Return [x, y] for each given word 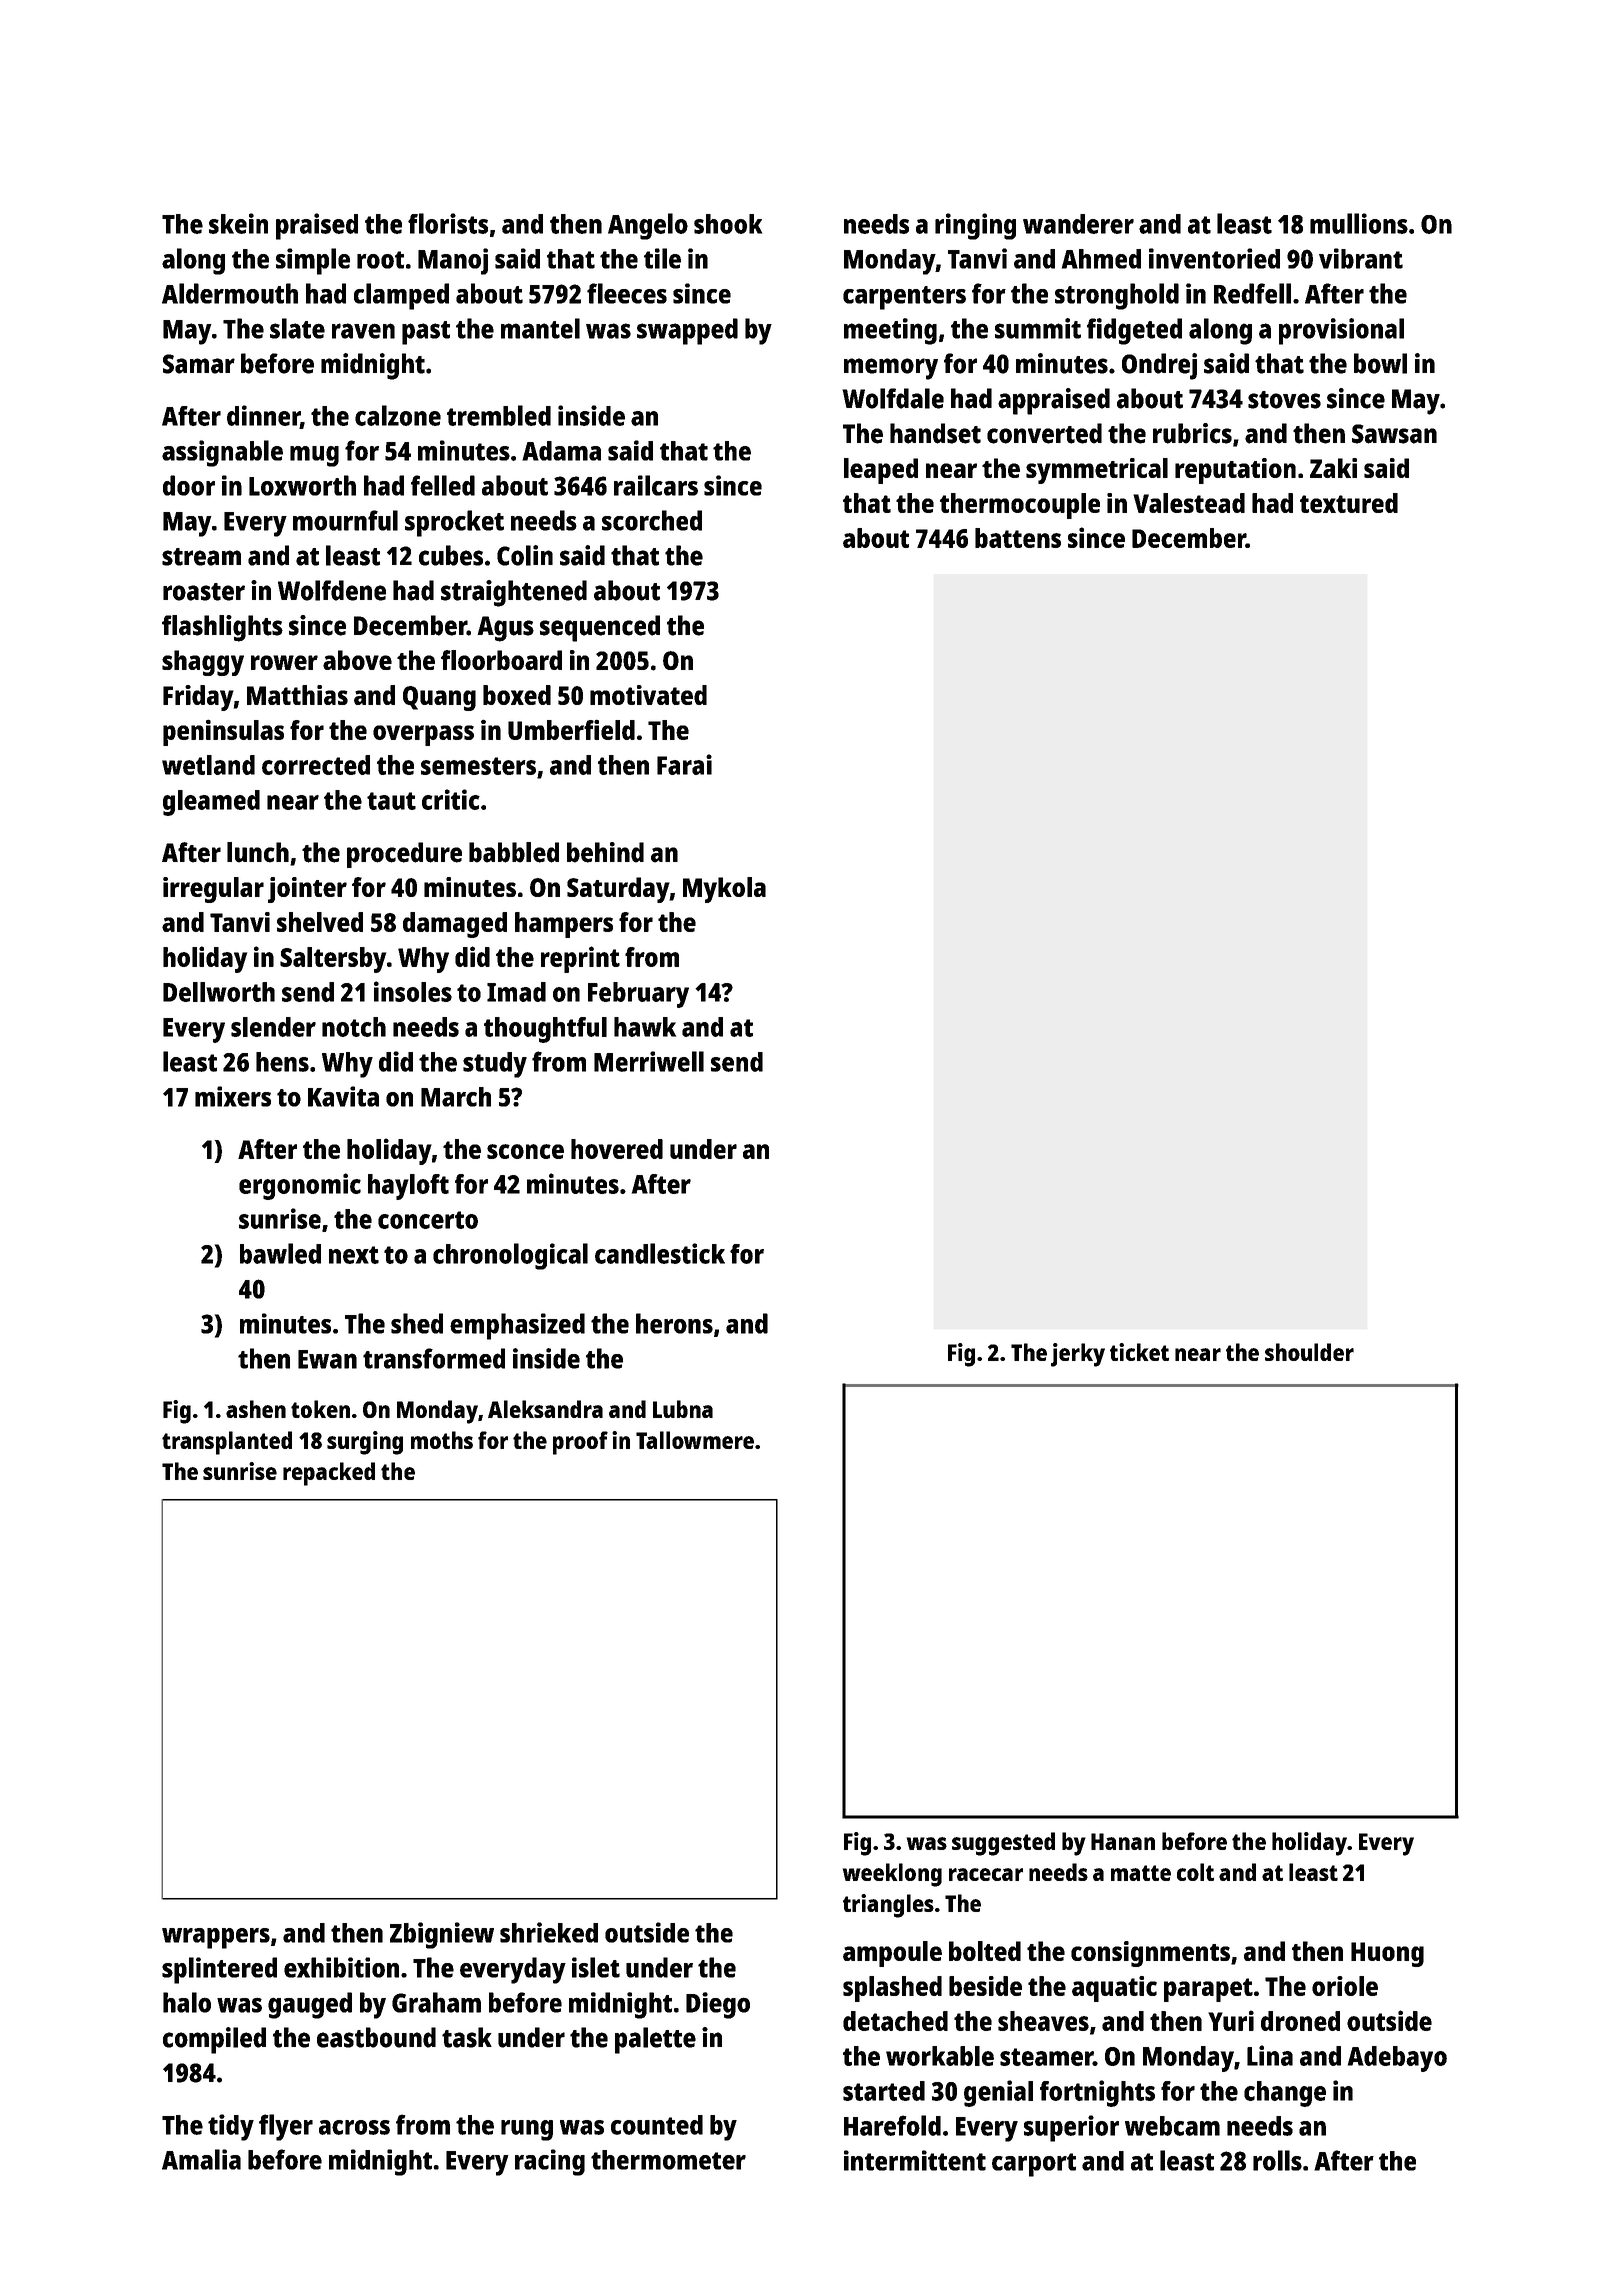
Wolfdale [893, 398]
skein [238, 223]
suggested [1003, 1844]
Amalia [201, 2159]
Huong [1387, 1954]
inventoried [1214, 258]
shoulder [1309, 1352]
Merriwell [649, 1061]
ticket [1139, 1352]
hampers [564, 925]
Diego [718, 2005]
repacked [329, 1474]
